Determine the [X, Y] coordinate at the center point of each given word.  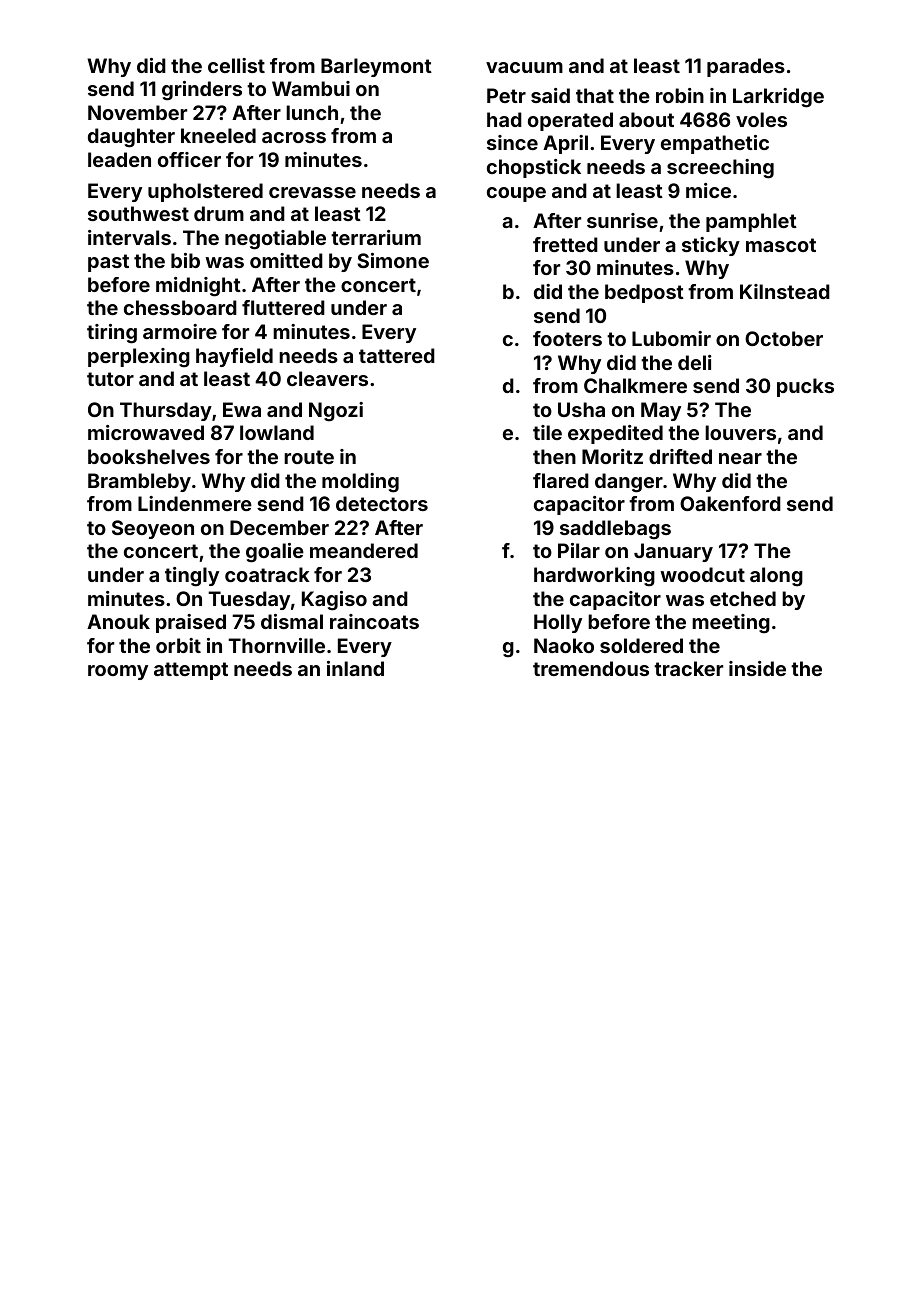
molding [360, 483]
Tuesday [249, 600]
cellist [236, 65]
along [776, 577]
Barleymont [376, 67]
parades [746, 67]
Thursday [166, 411]
